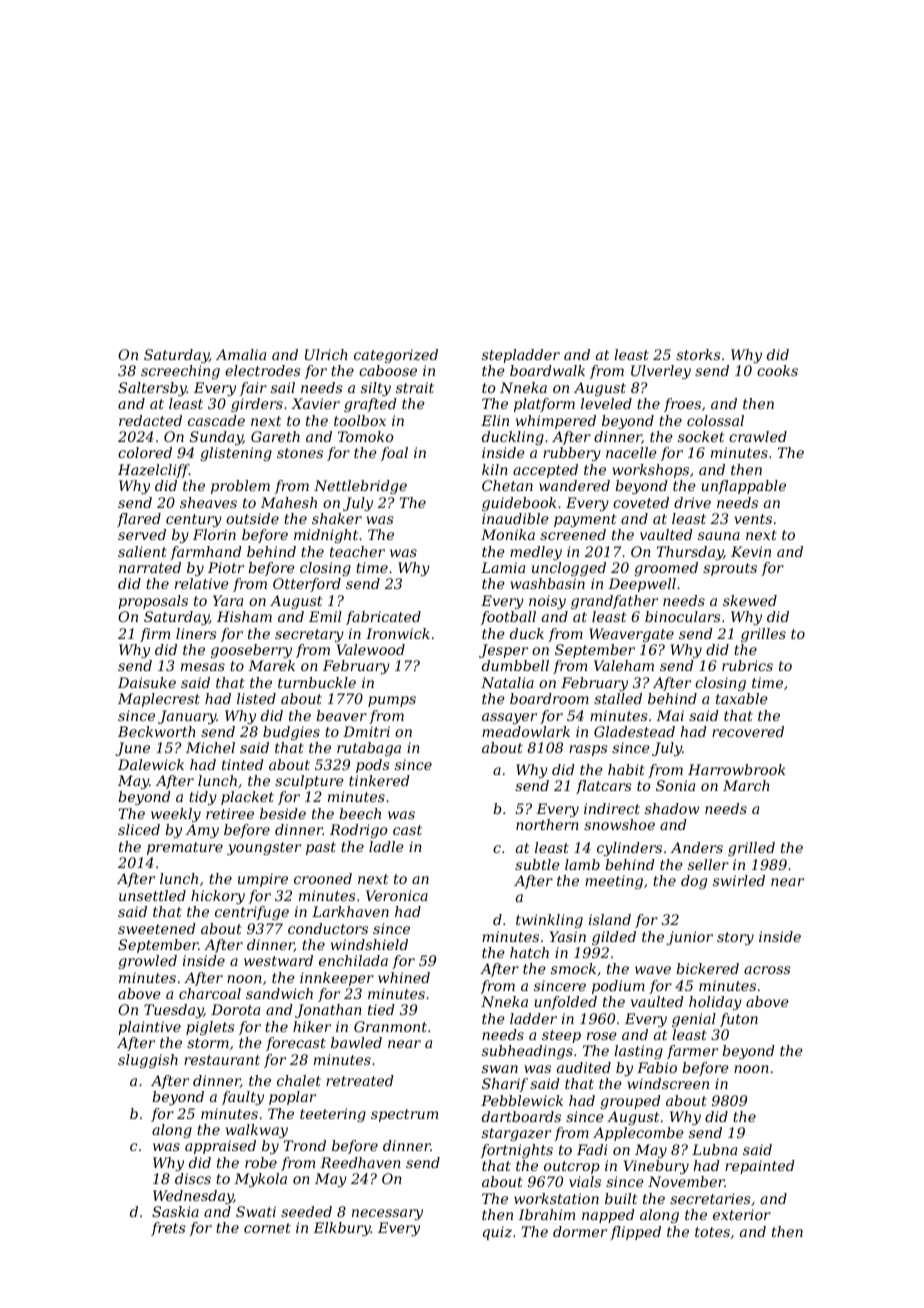 The image size is (924, 1308). Describe the element at coordinates (719, 536) in the page. I see `sauna` at that location.
